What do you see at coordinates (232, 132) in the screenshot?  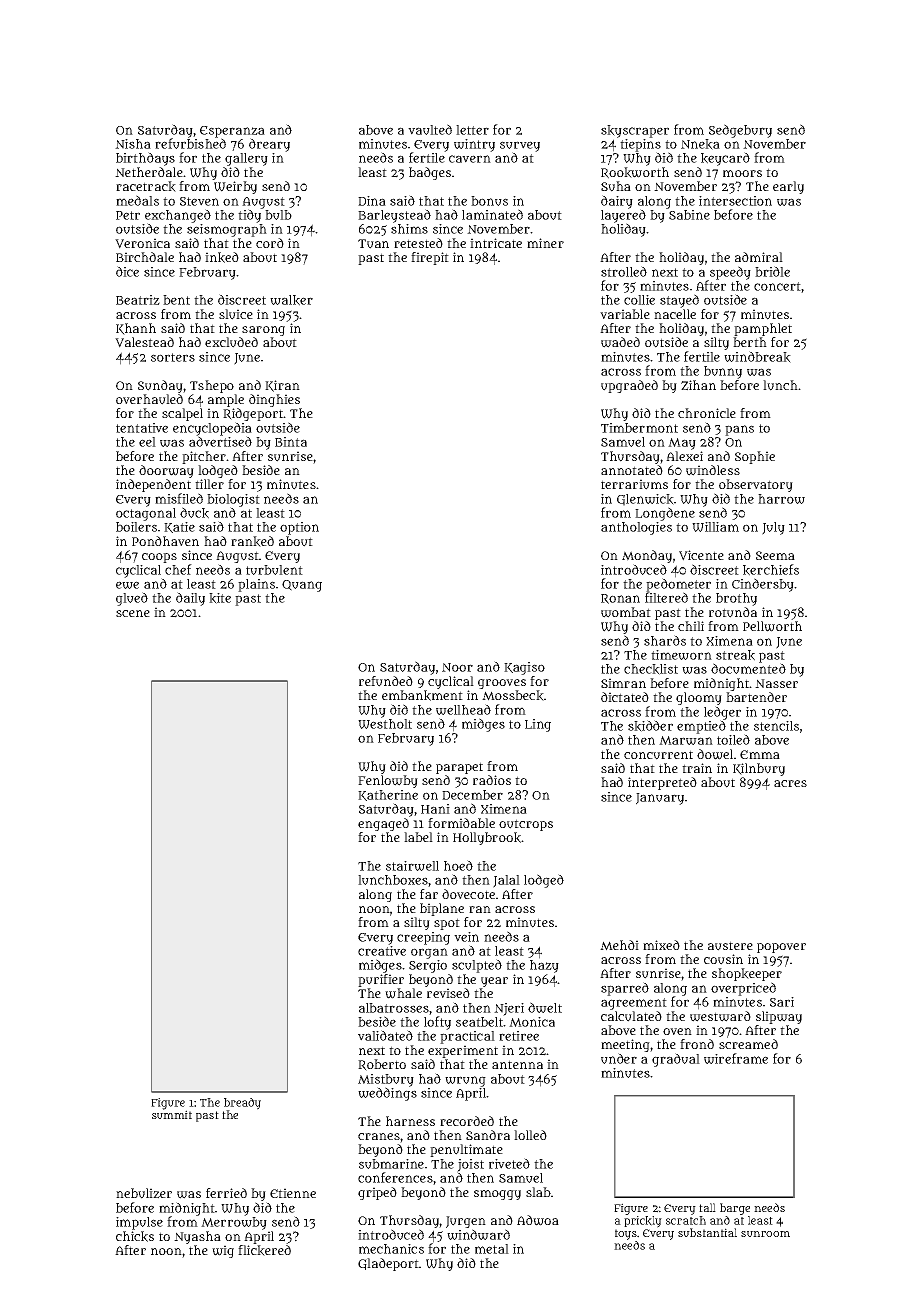 I see `Esperanza` at bounding box center [232, 132].
